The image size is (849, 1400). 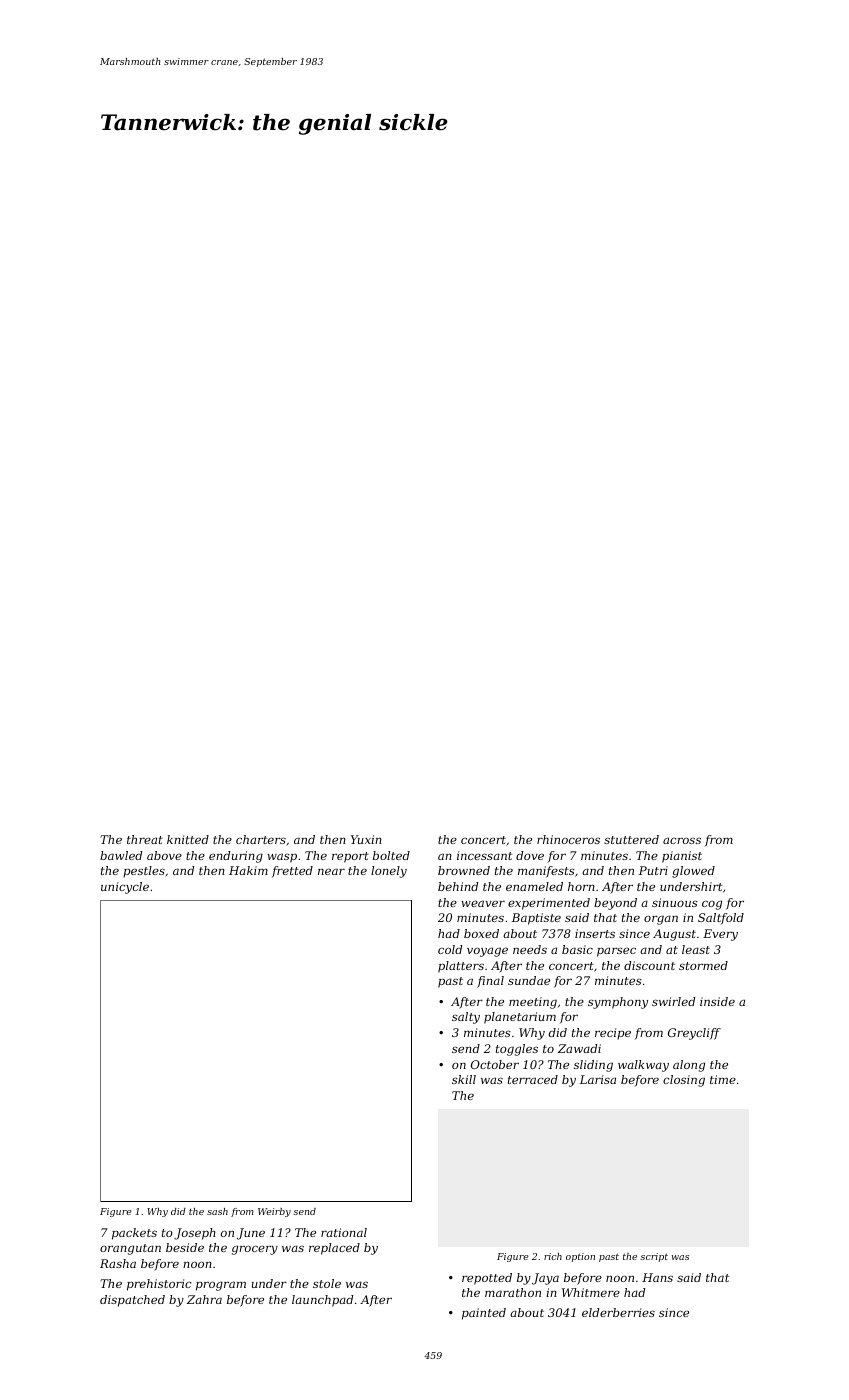 What do you see at coordinates (721, 919) in the image?
I see `Saltfold` at bounding box center [721, 919].
